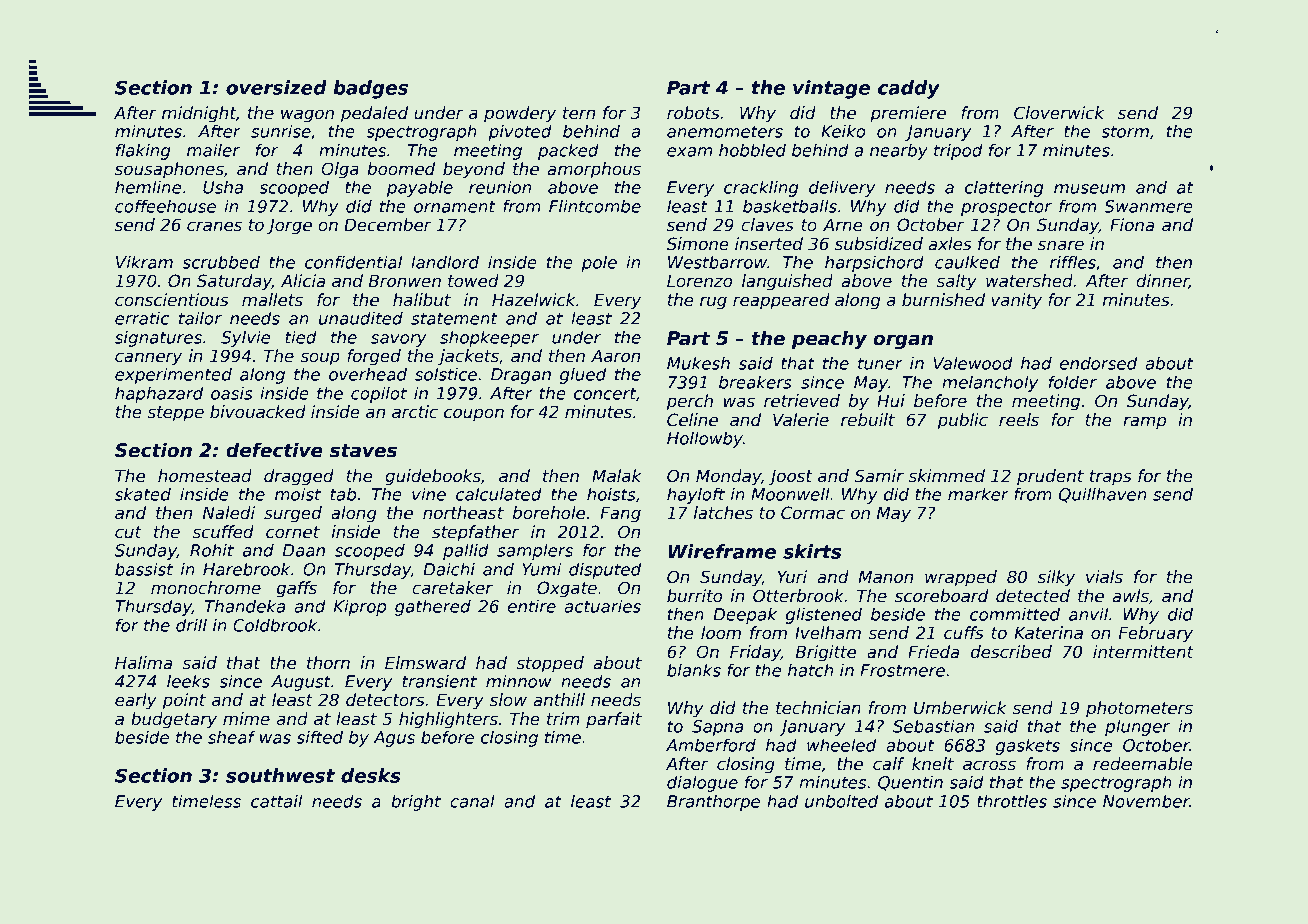 This page has width=1308, height=924. I want to click on vintage, so click(831, 89).
